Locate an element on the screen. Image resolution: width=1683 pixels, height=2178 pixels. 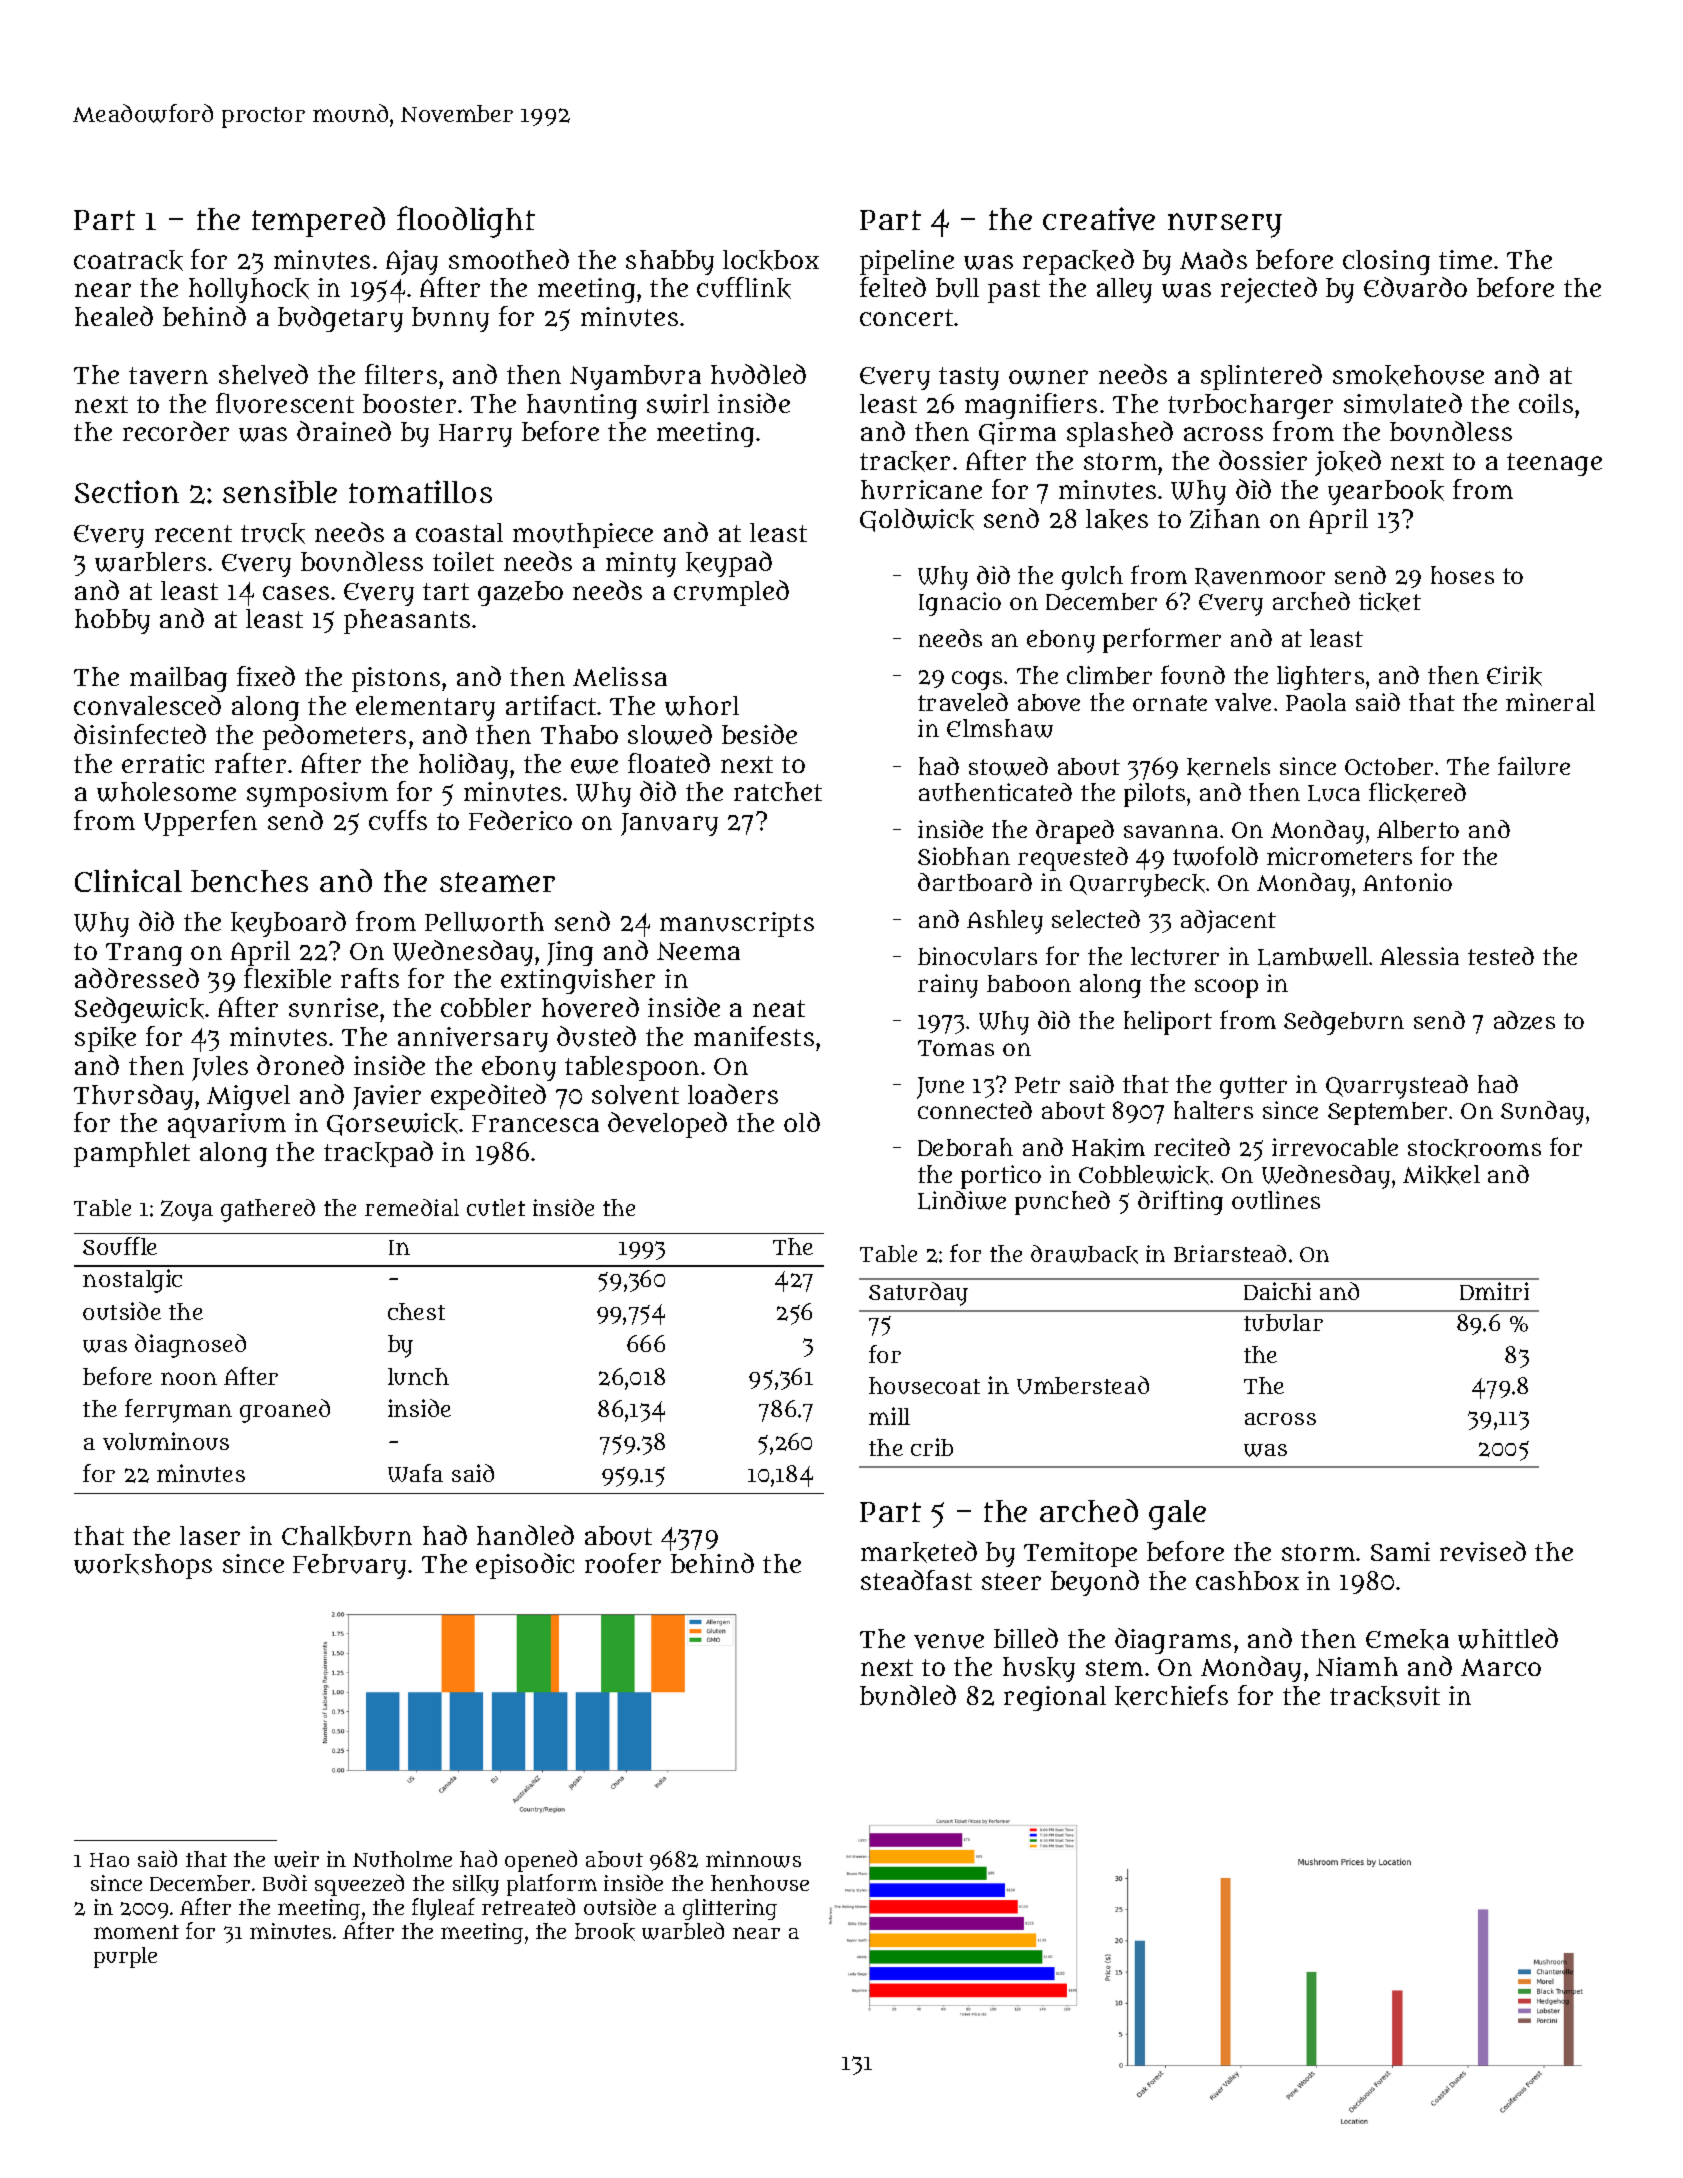
tracksuit is located at coordinates (1385, 1696).
